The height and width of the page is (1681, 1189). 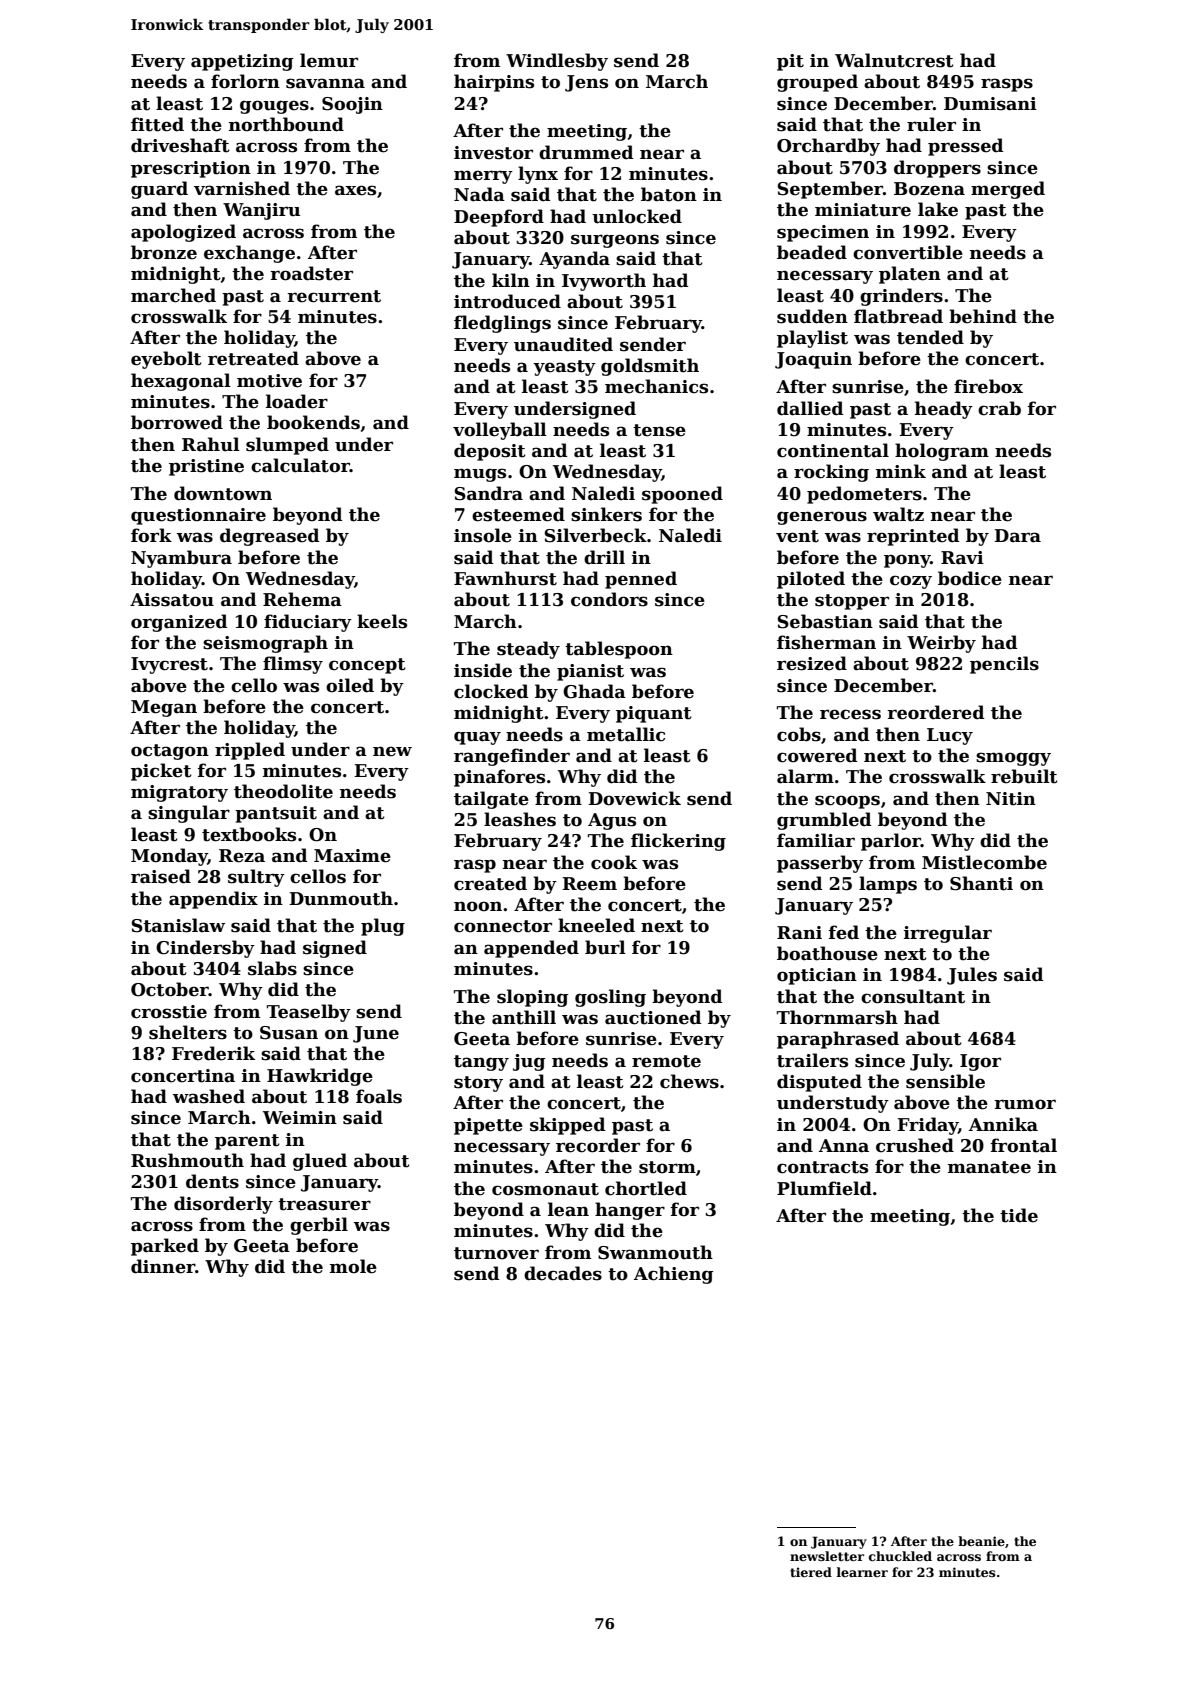 I want to click on gerbil, so click(x=319, y=1226).
